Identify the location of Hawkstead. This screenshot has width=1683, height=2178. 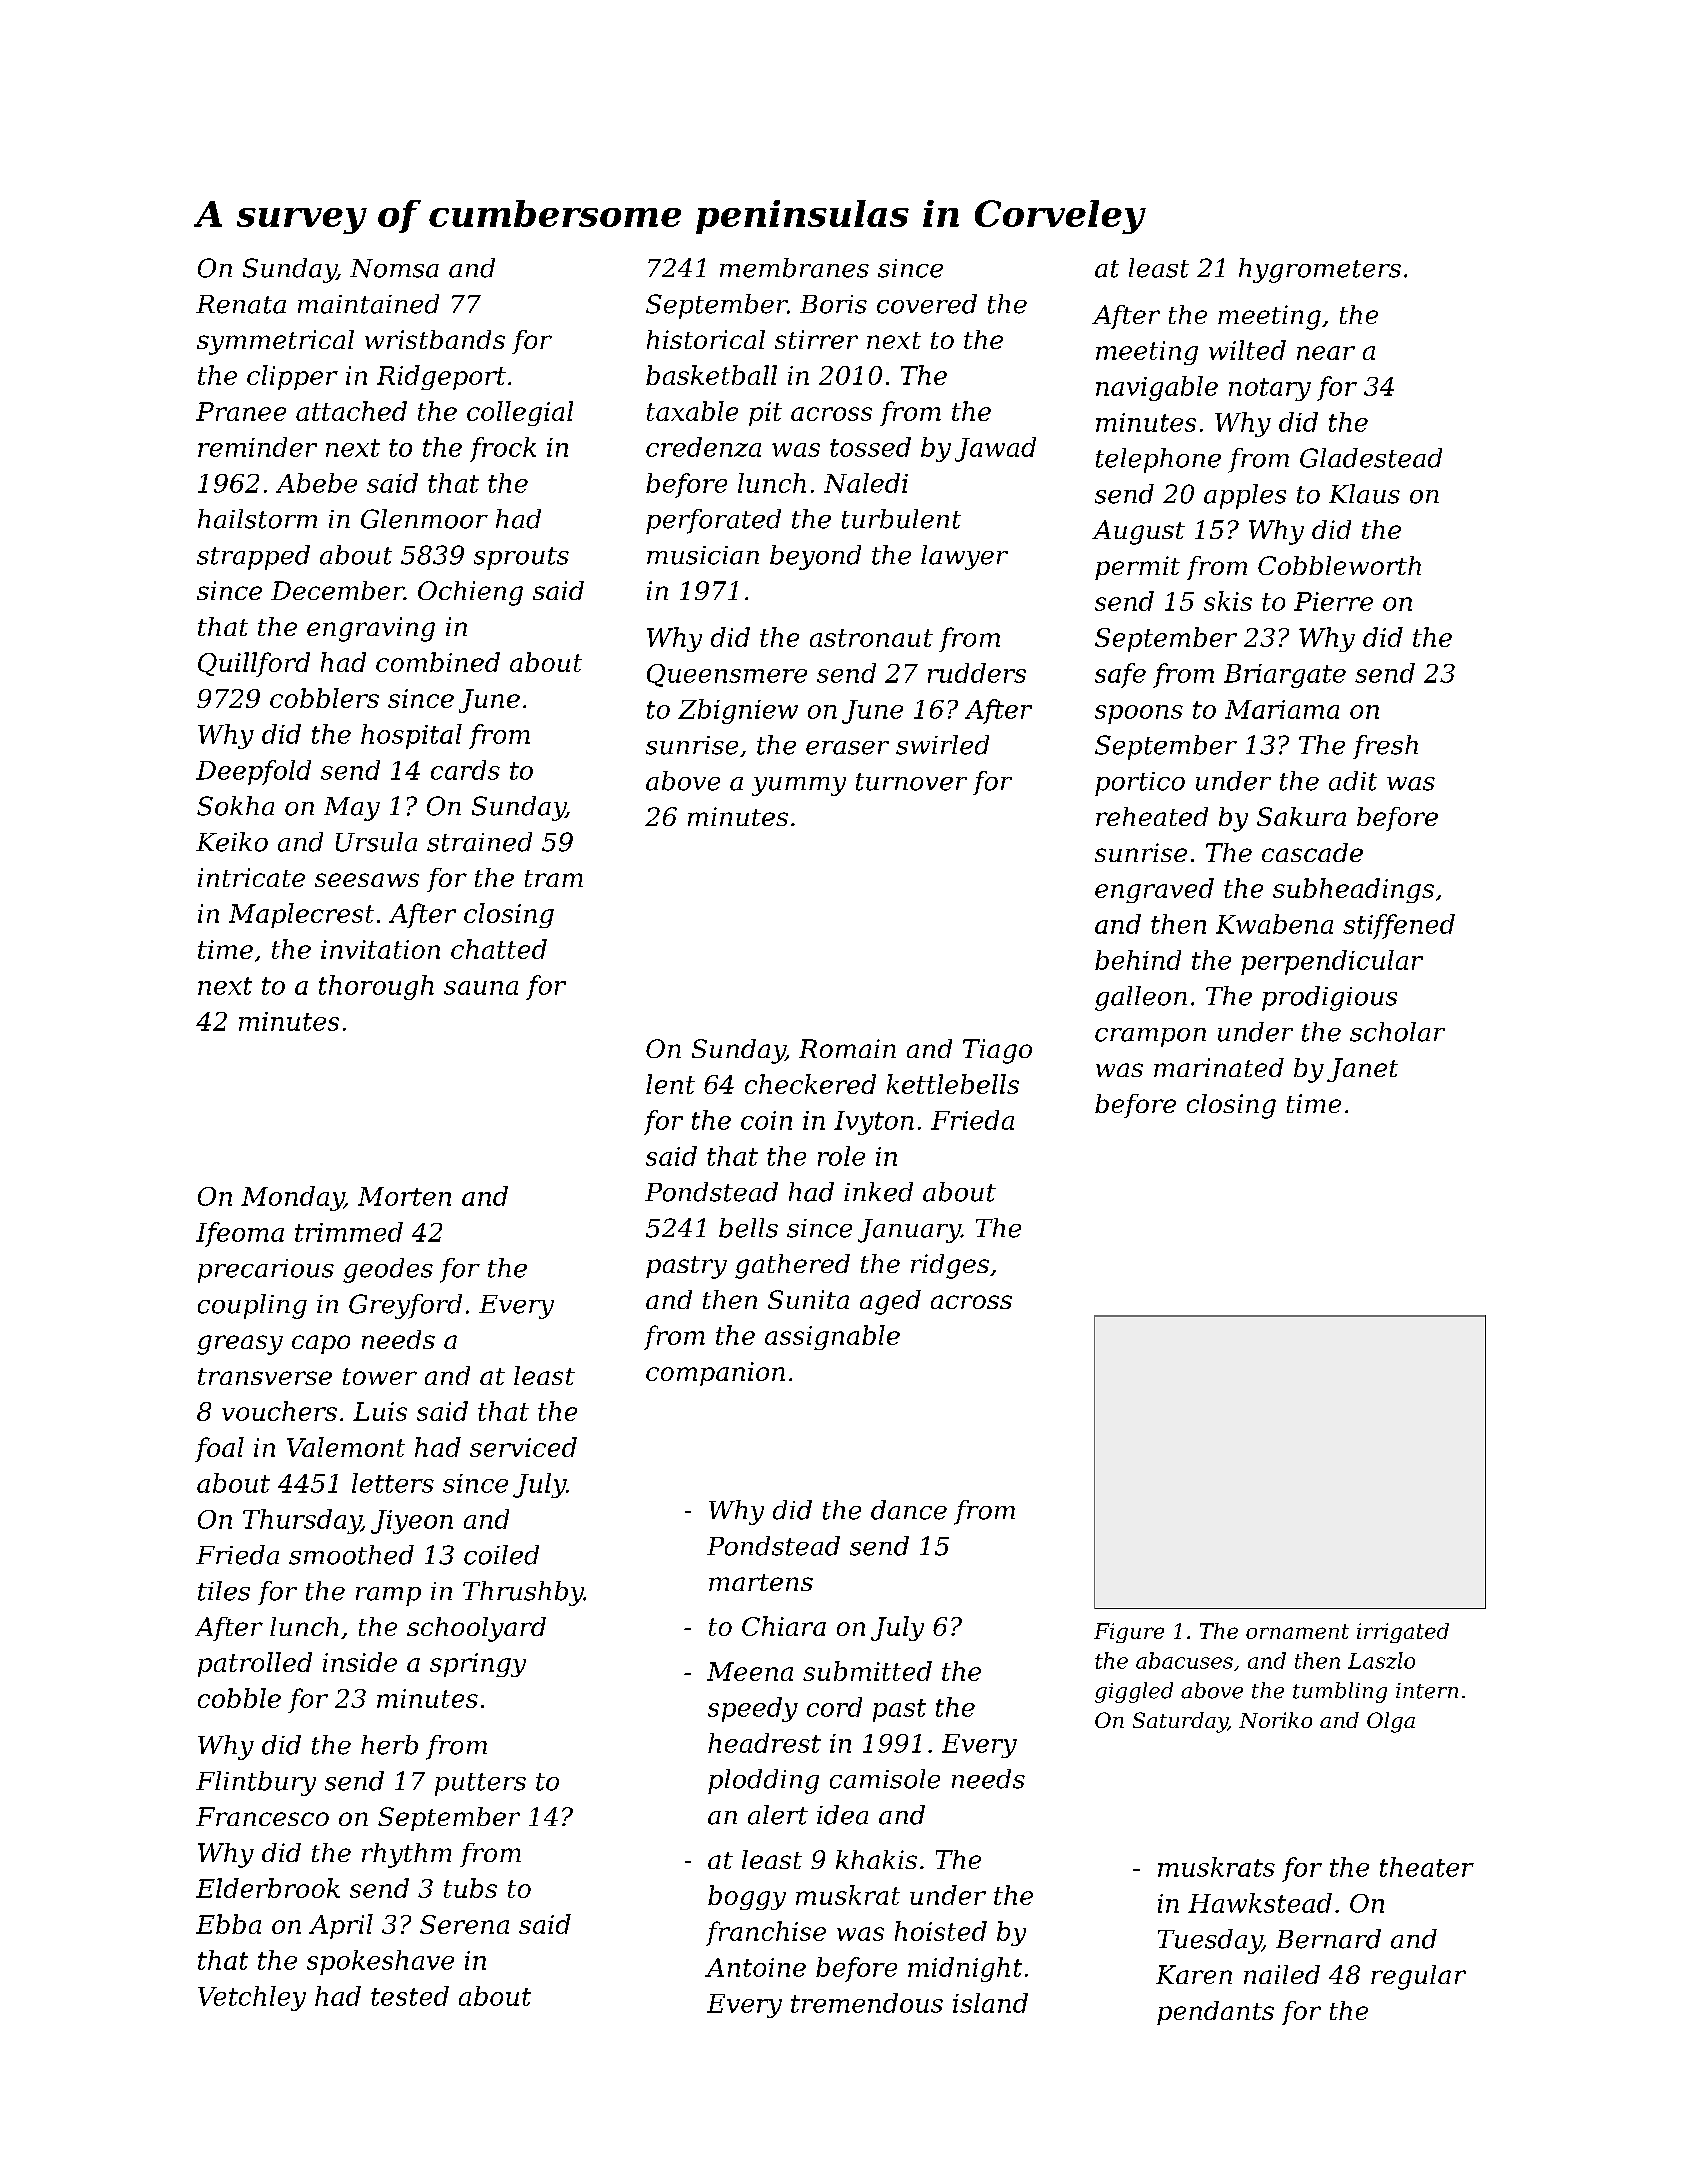
(1260, 1903).
